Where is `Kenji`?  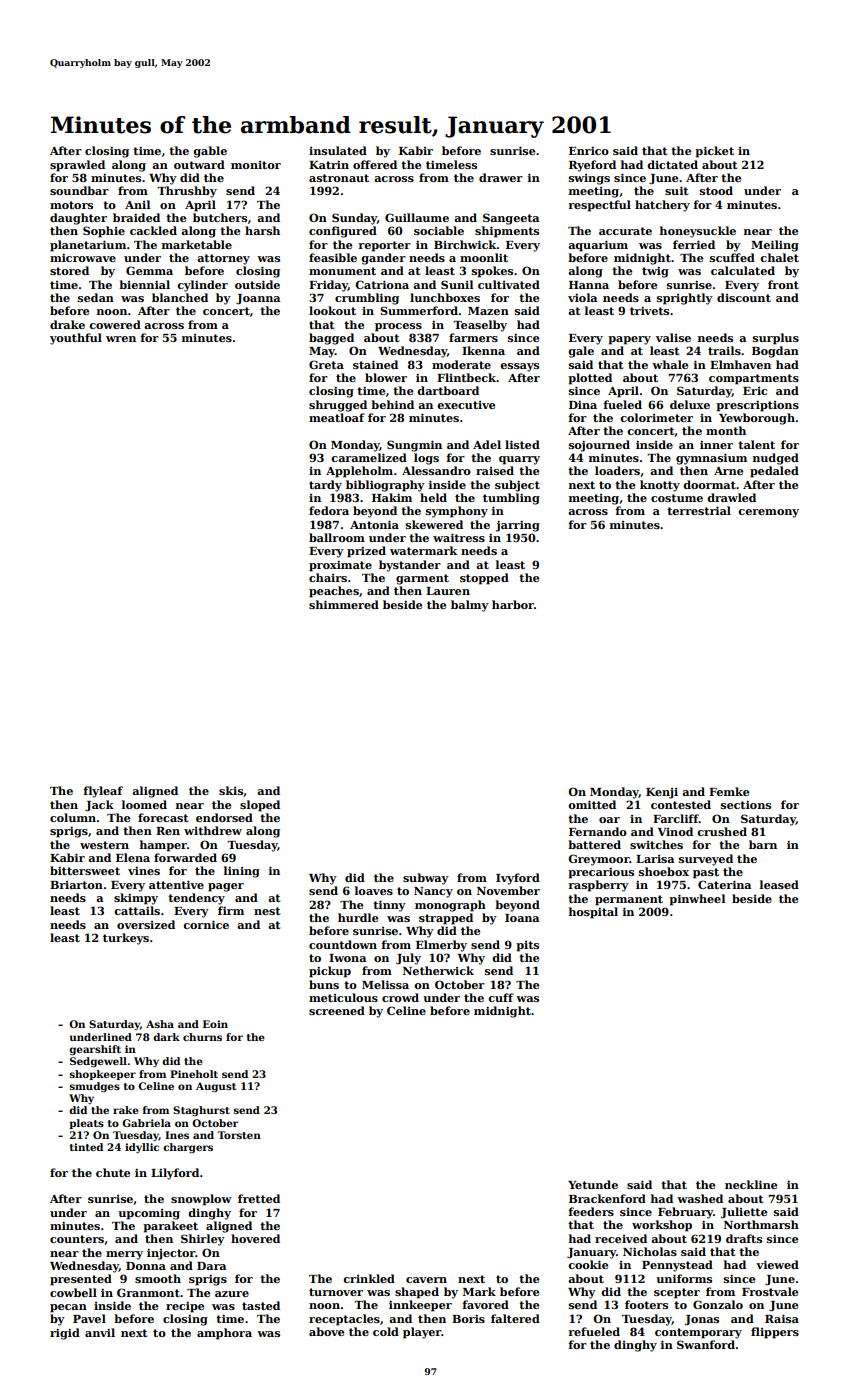
Kenji is located at coordinates (662, 793).
